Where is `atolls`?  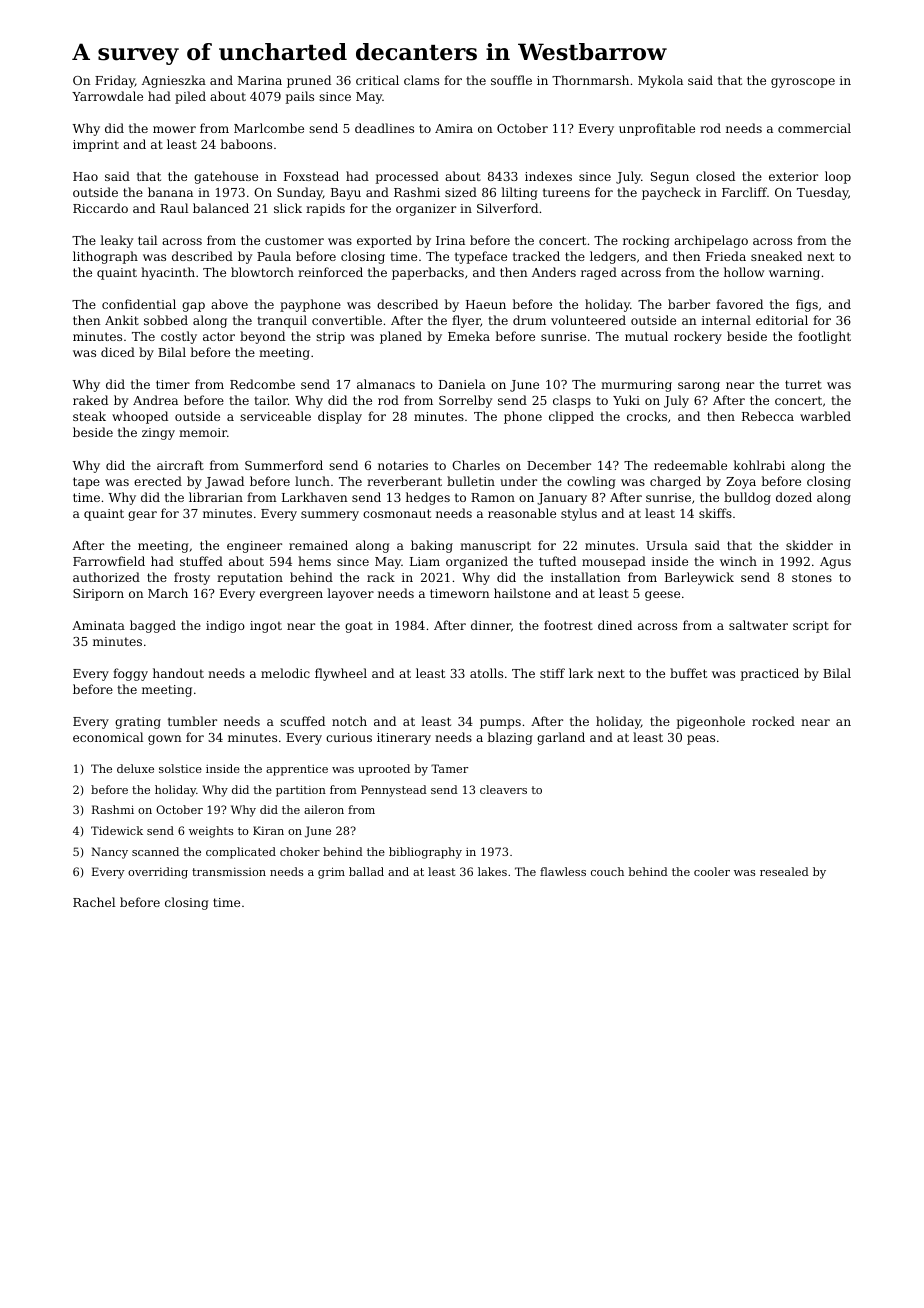 atolls is located at coordinates (486, 673).
